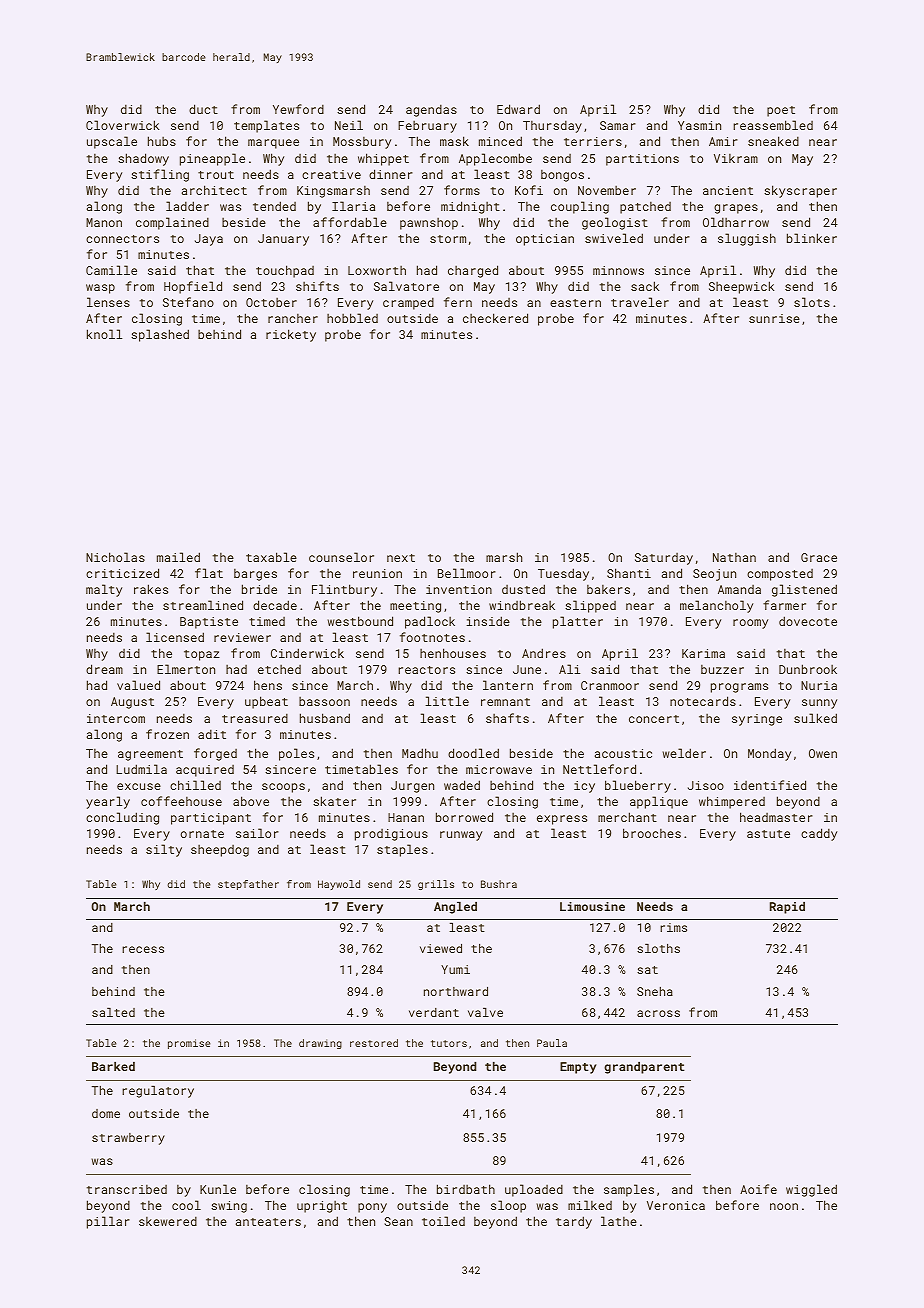 Image resolution: width=924 pixels, height=1308 pixels. Describe the element at coordinates (578, 1068) in the document. I see `Empty` at that location.
